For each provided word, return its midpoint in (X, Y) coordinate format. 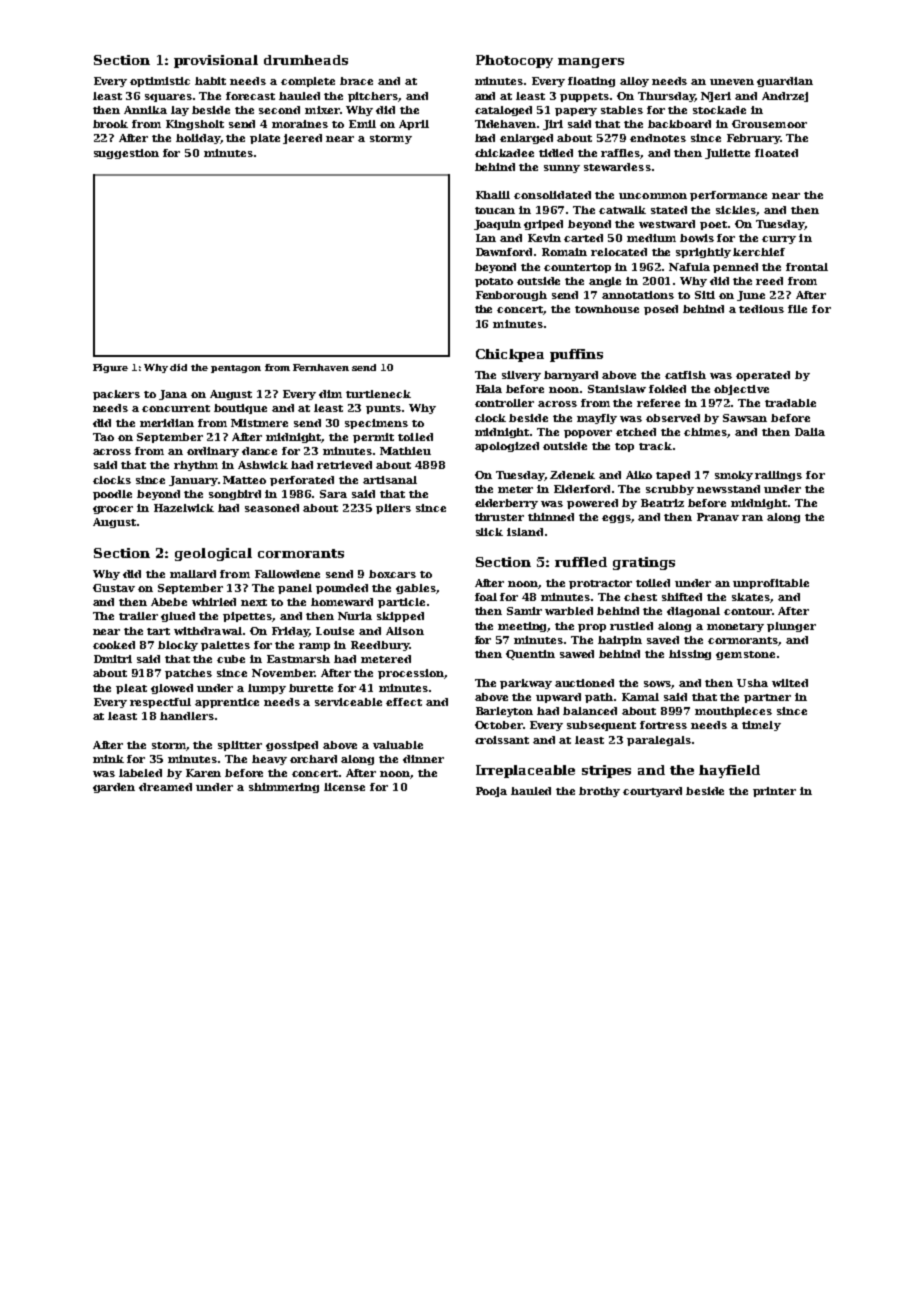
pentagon (236, 369)
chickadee (504, 153)
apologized (507, 447)
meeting (523, 627)
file (797, 309)
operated (763, 376)
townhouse (607, 309)
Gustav (114, 588)
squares (168, 98)
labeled (140, 773)
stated (669, 210)
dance (259, 451)
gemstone (745, 655)
